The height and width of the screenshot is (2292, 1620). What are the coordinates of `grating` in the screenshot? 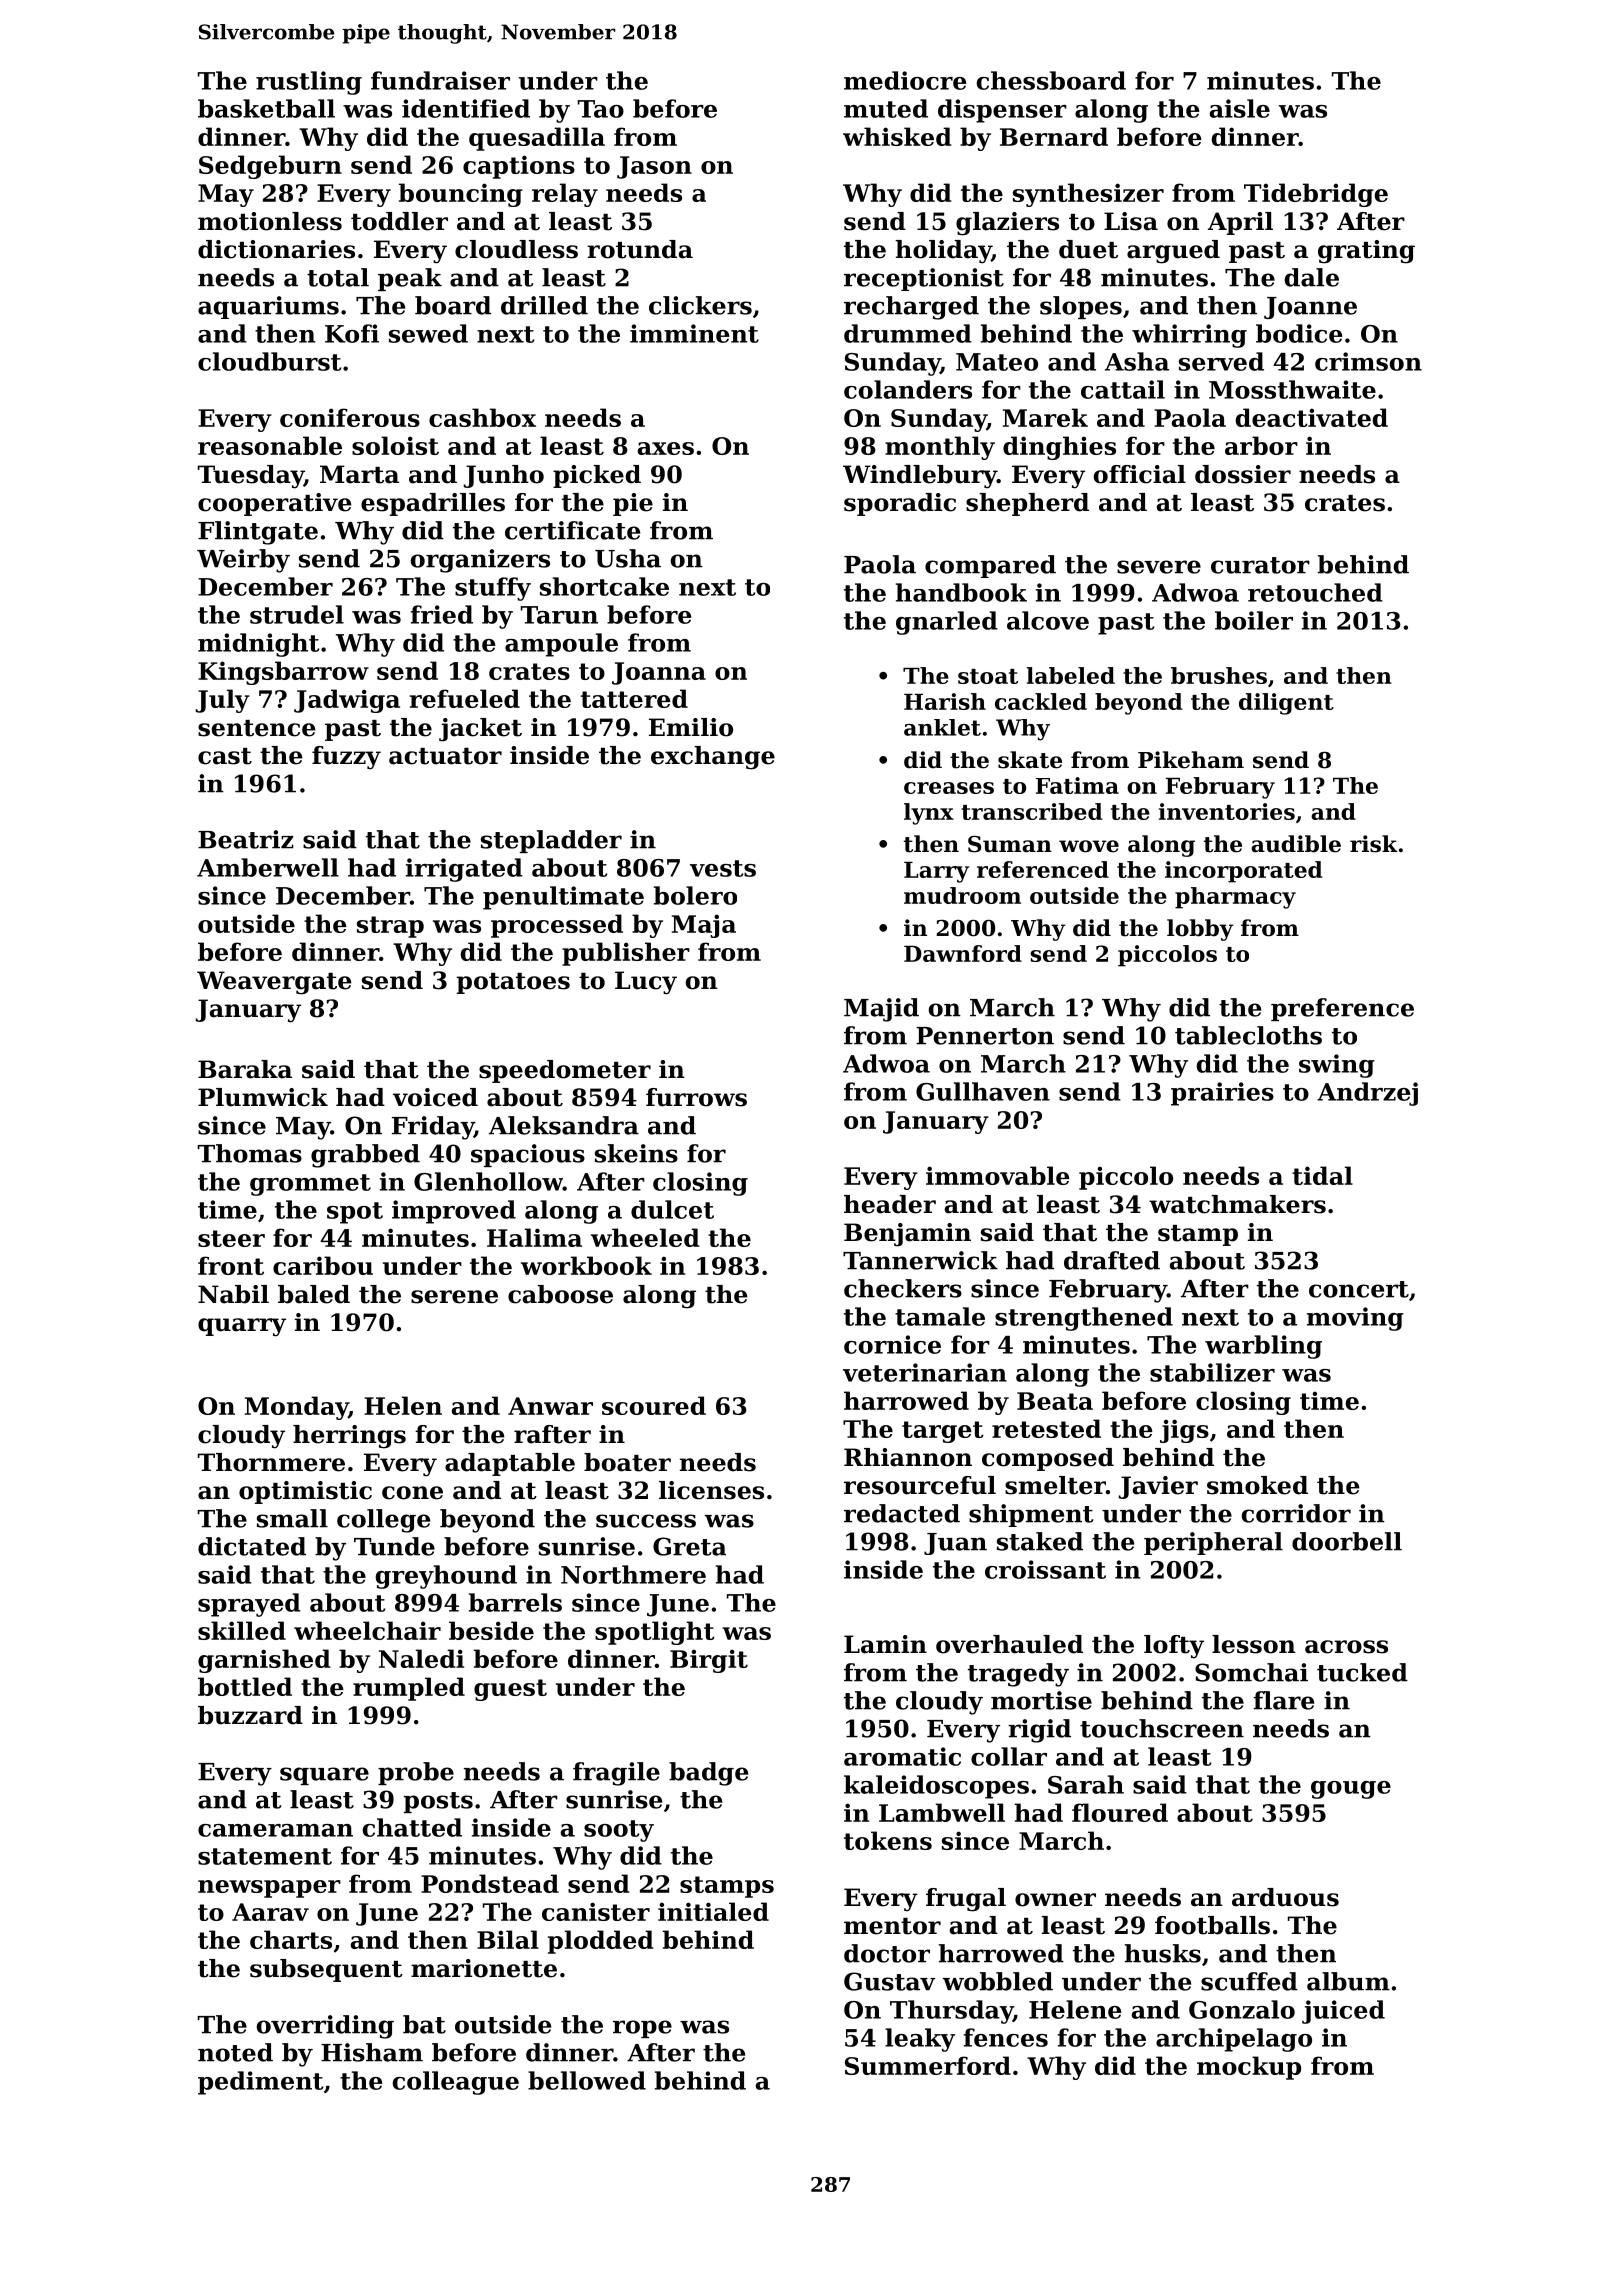 It's located at (1366, 252).
